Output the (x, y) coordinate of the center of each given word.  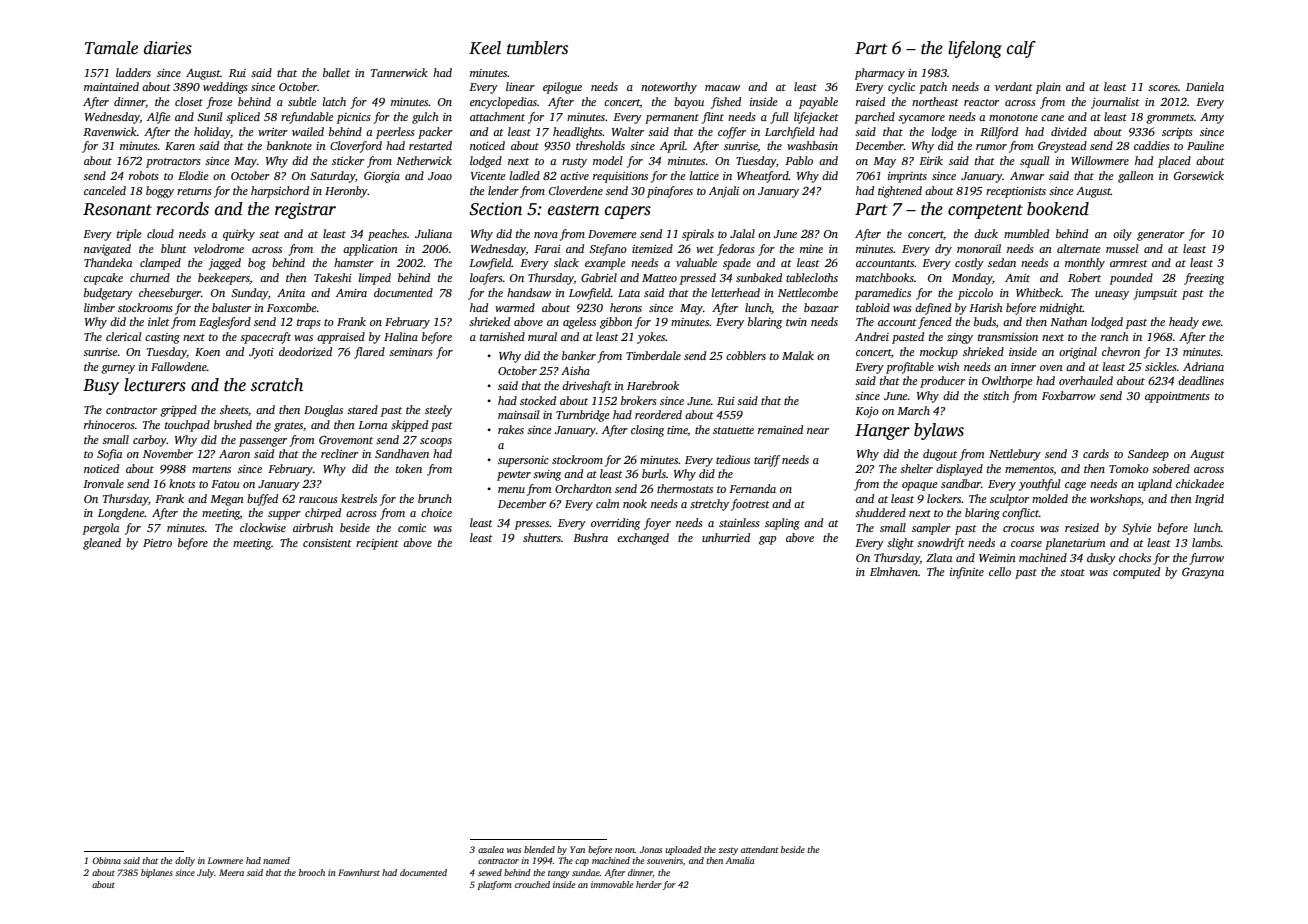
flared (369, 353)
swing (547, 475)
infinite (967, 573)
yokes (651, 338)
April (672, 147)
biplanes (157, 873)
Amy (1212, 118)
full (779, 118)
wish (949, 366)
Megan (227, 500)
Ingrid (1209, 500)
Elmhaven (894, 571)
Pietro (157, 543)
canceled (105, 190)
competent (985, 212)
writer (273, 132)
